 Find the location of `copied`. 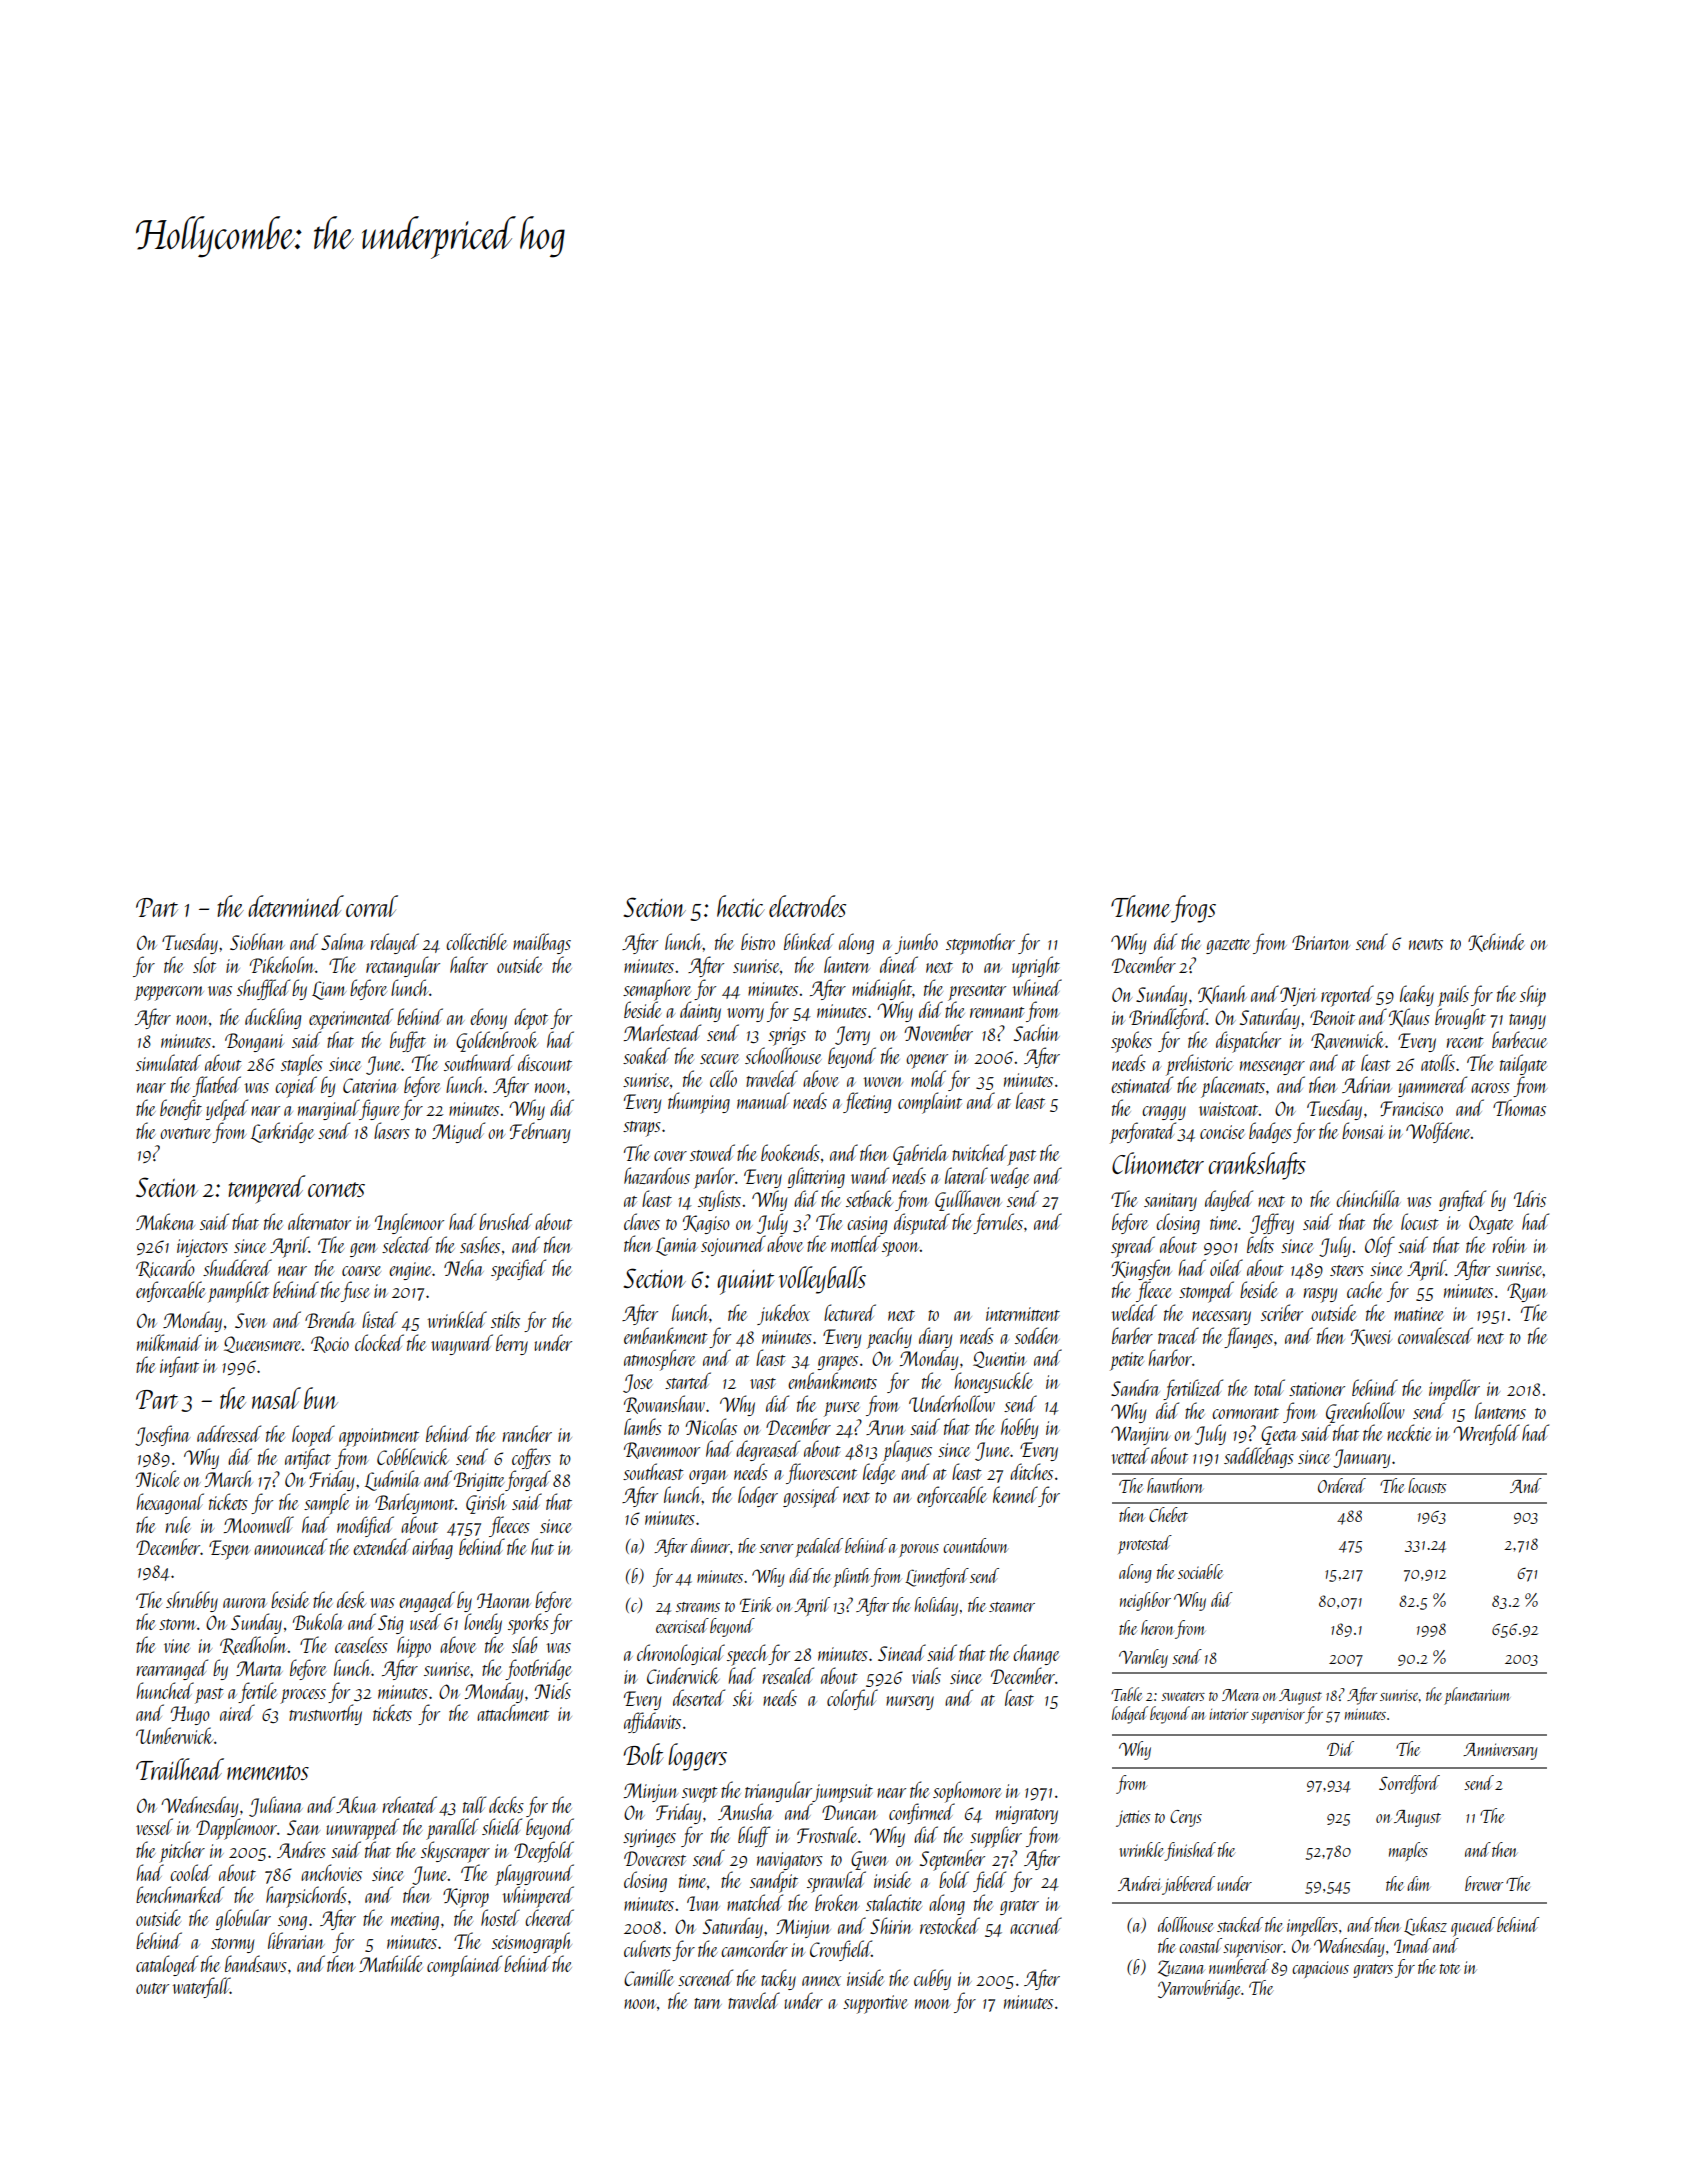

copied is located at coordinates (296, 1087).
